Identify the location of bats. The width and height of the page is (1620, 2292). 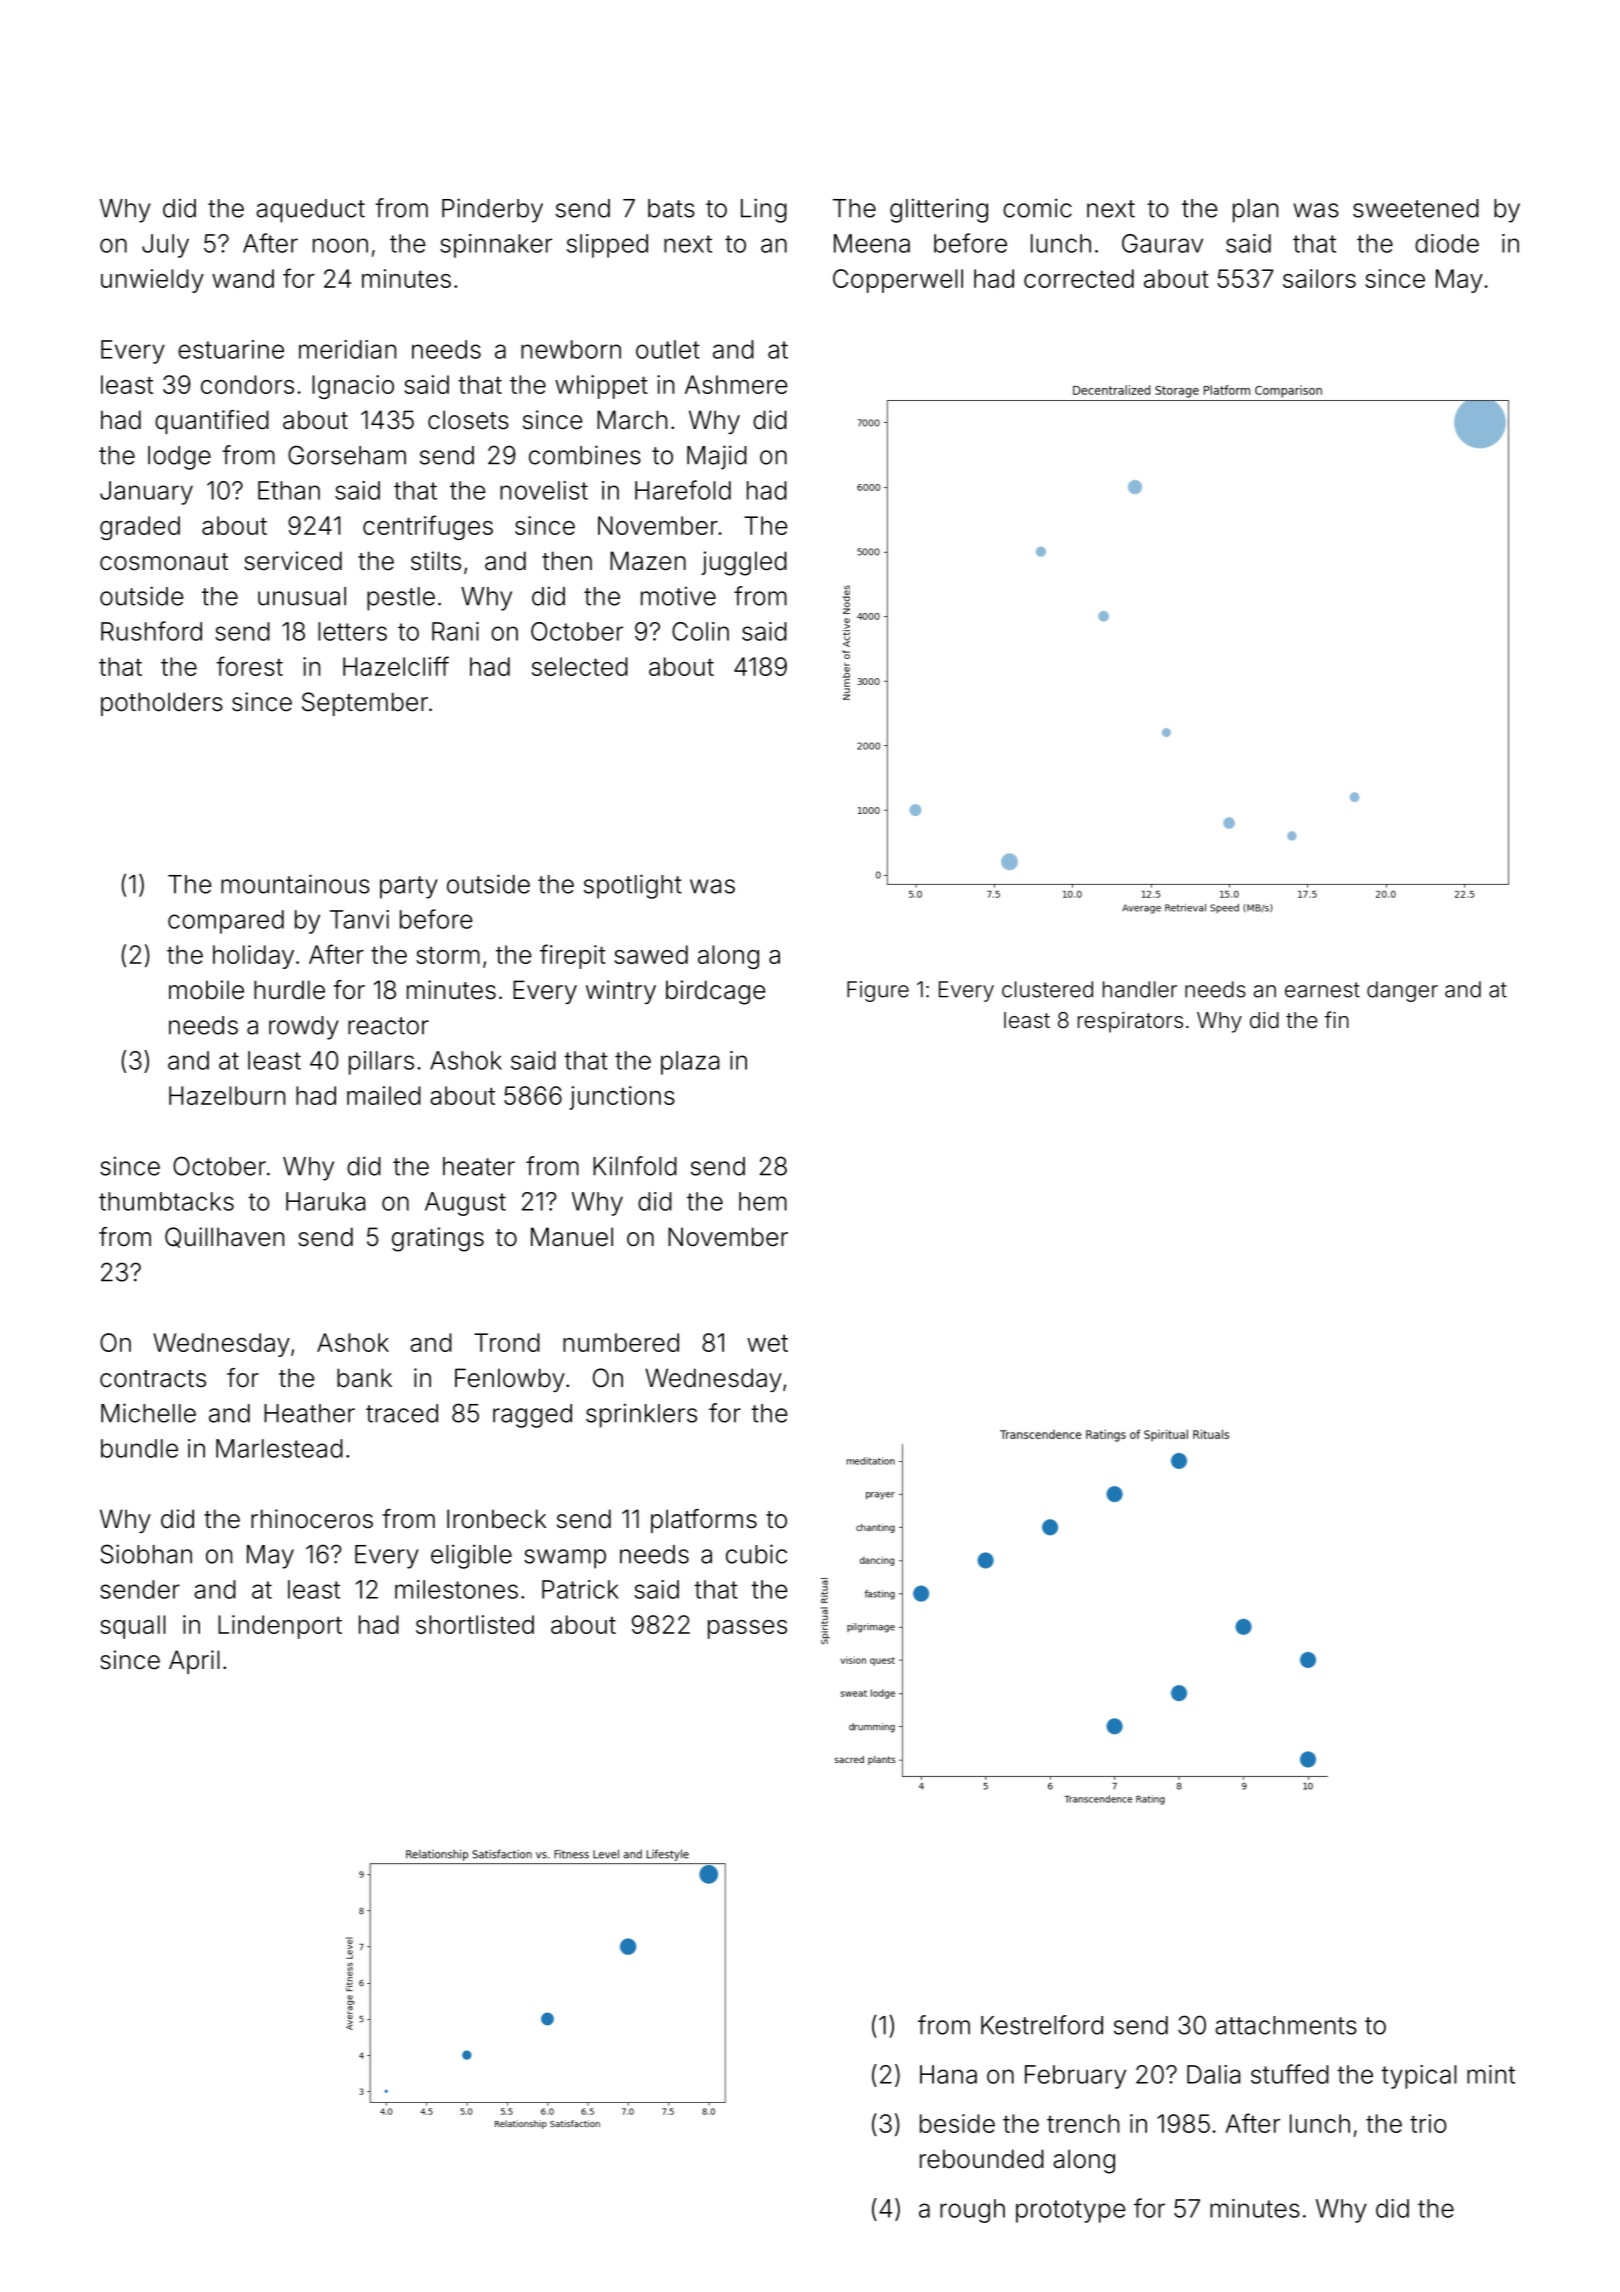
(671, 208).
